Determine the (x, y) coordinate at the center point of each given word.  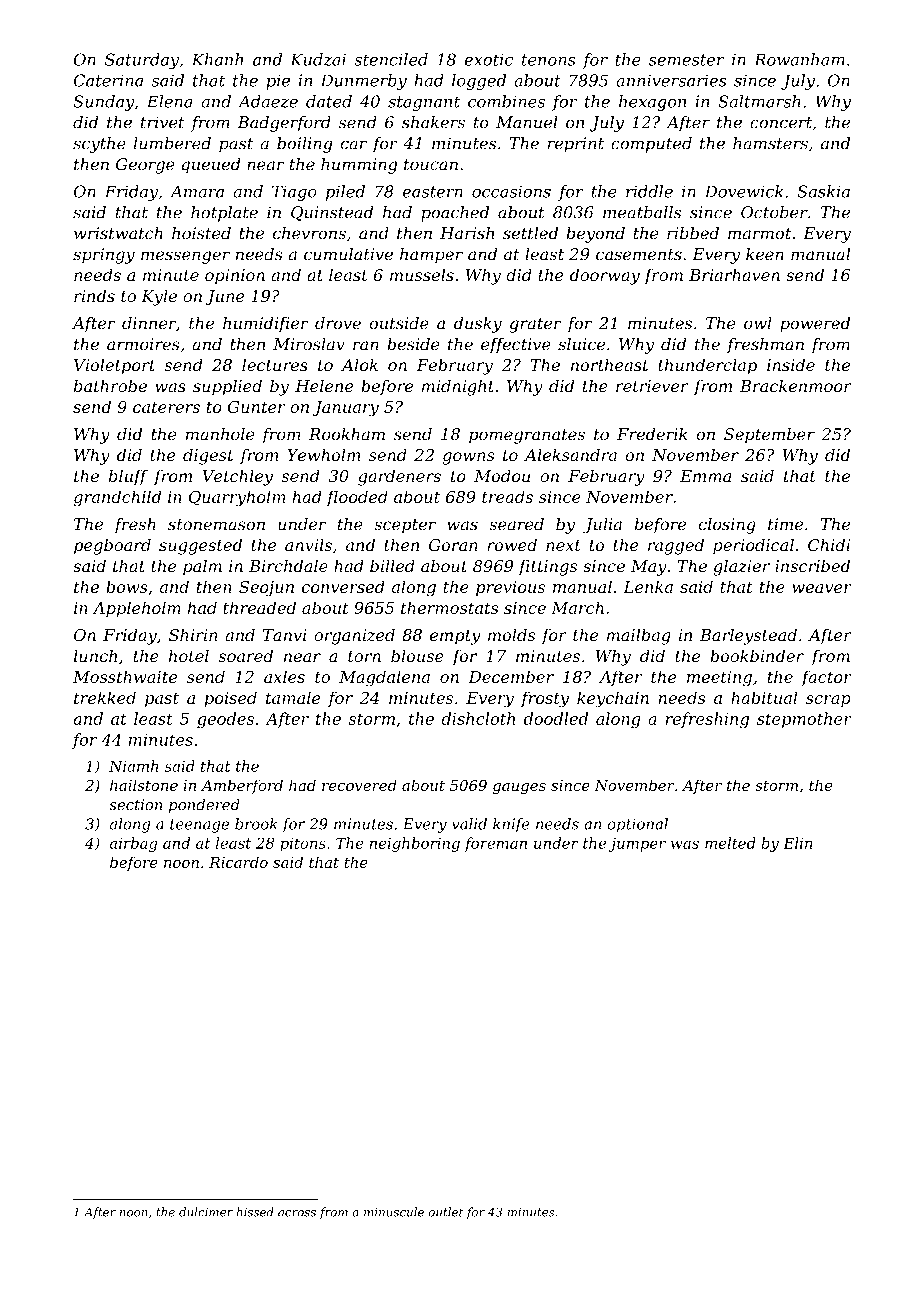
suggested (200, 546)
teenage (199, 826)
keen (765, 254)
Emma (705, 476)
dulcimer (206, 1212)
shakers (433, 122)
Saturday (142, 61)
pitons (303, 844)
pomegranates (527, 436)
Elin (797, 843)
